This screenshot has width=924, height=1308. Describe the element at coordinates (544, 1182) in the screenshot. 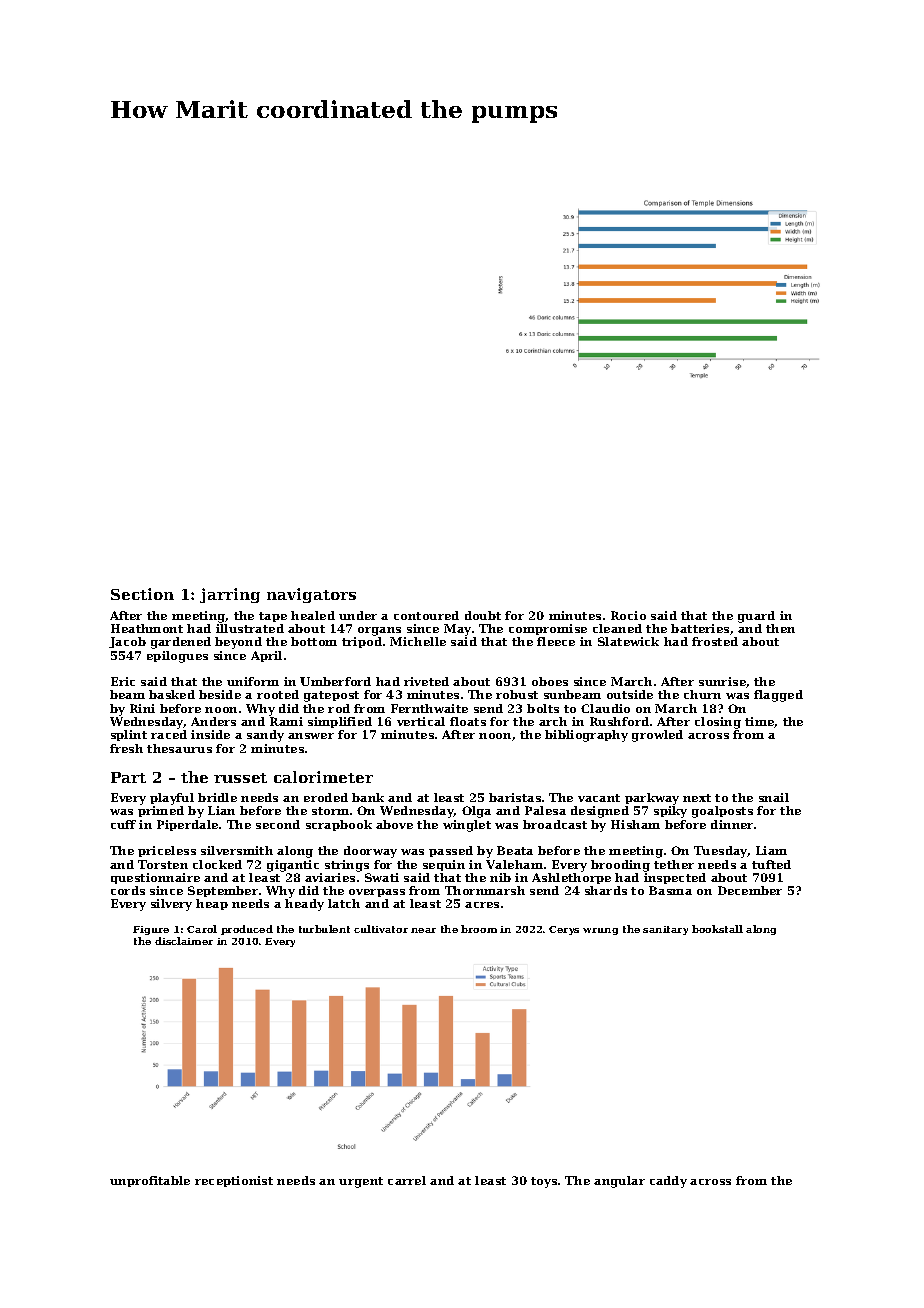

I see `toys` at that location.
